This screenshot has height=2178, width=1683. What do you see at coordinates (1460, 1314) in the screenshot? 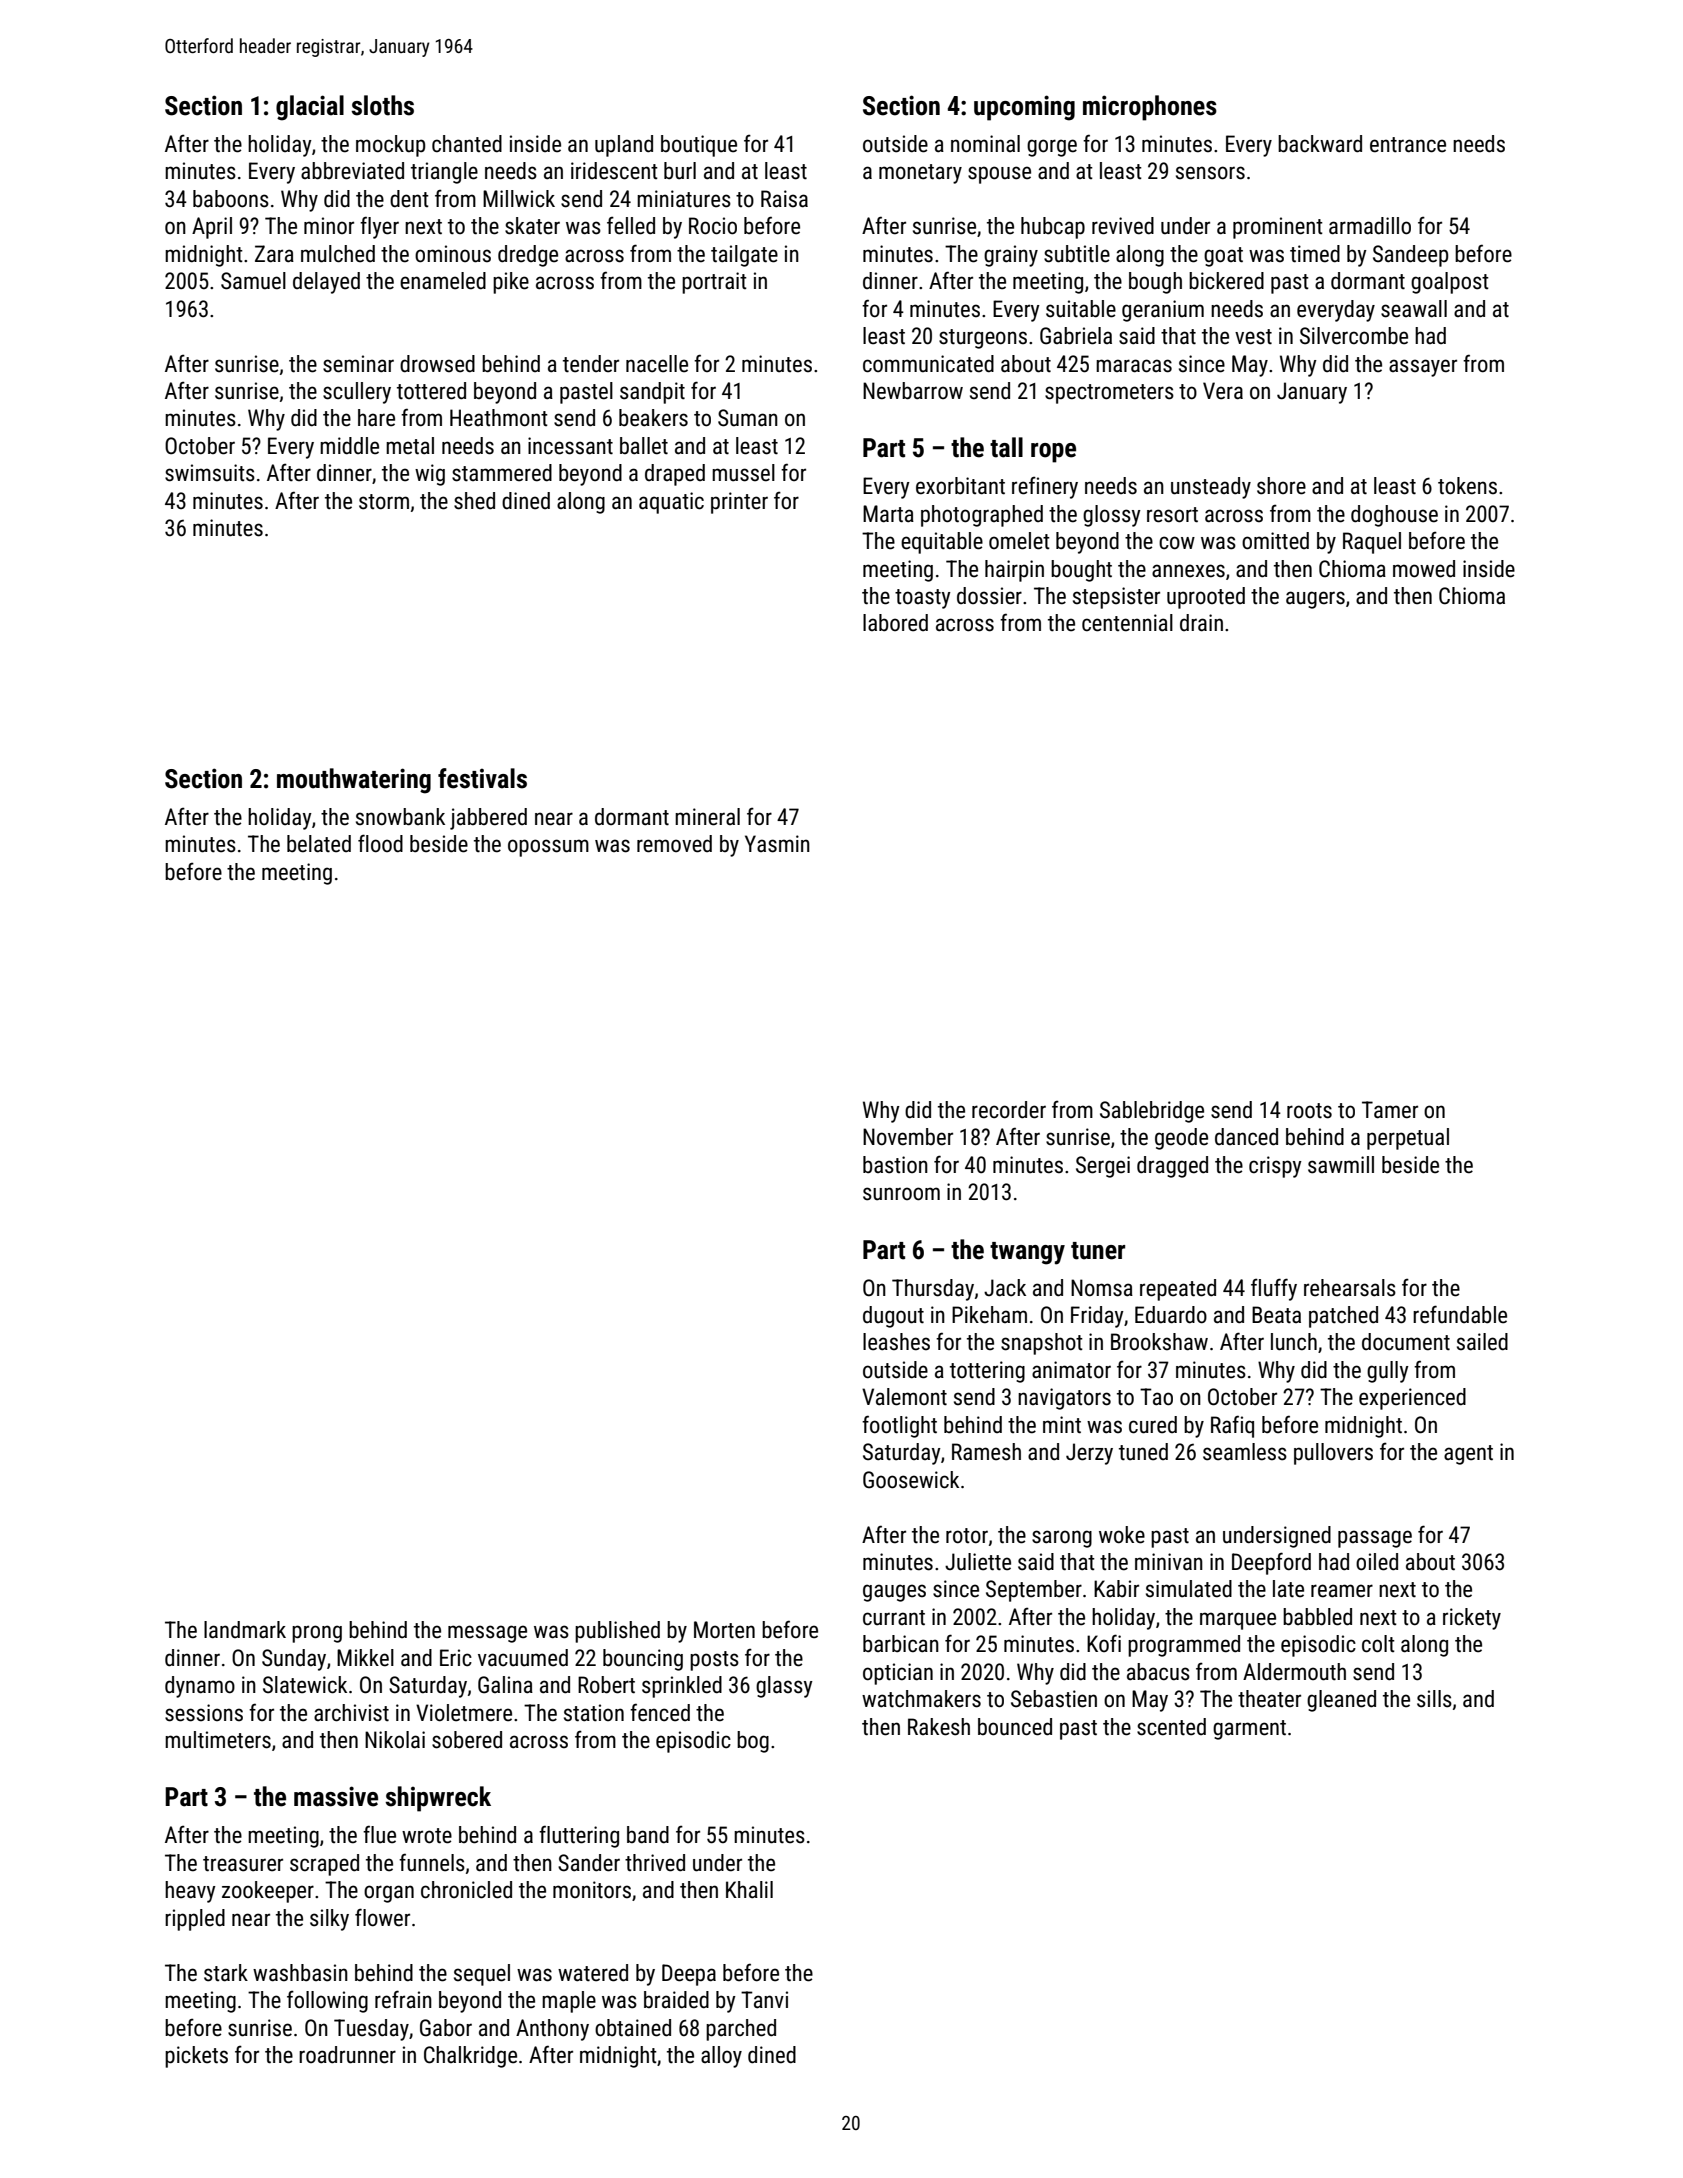
I see `refundable` at bounding box center [1460, 1314].
